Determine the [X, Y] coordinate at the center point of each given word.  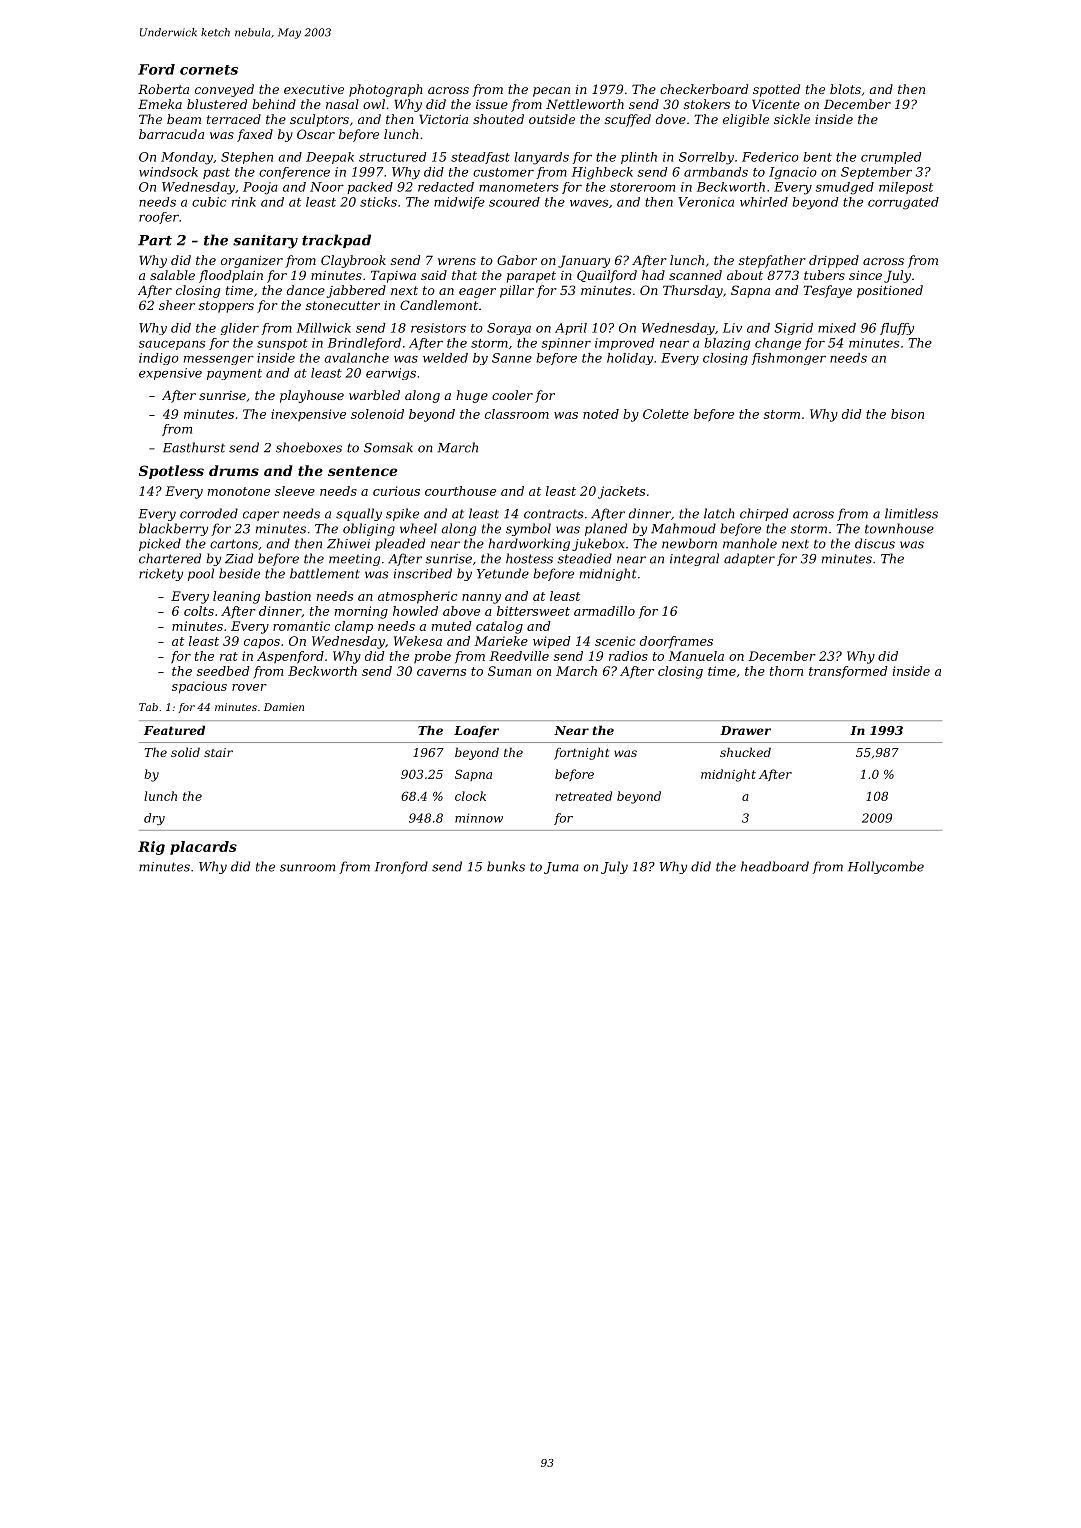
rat [229, 656]
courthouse [460, 491]
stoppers [226, 307]
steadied [584, 558]
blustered [217, 104]
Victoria [443, 119]
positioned [890, 291]
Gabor [517, 260]
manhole [750, 543]
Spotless [171, 472]
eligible [746, 120]
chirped [764, 514]
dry [154, 819]
